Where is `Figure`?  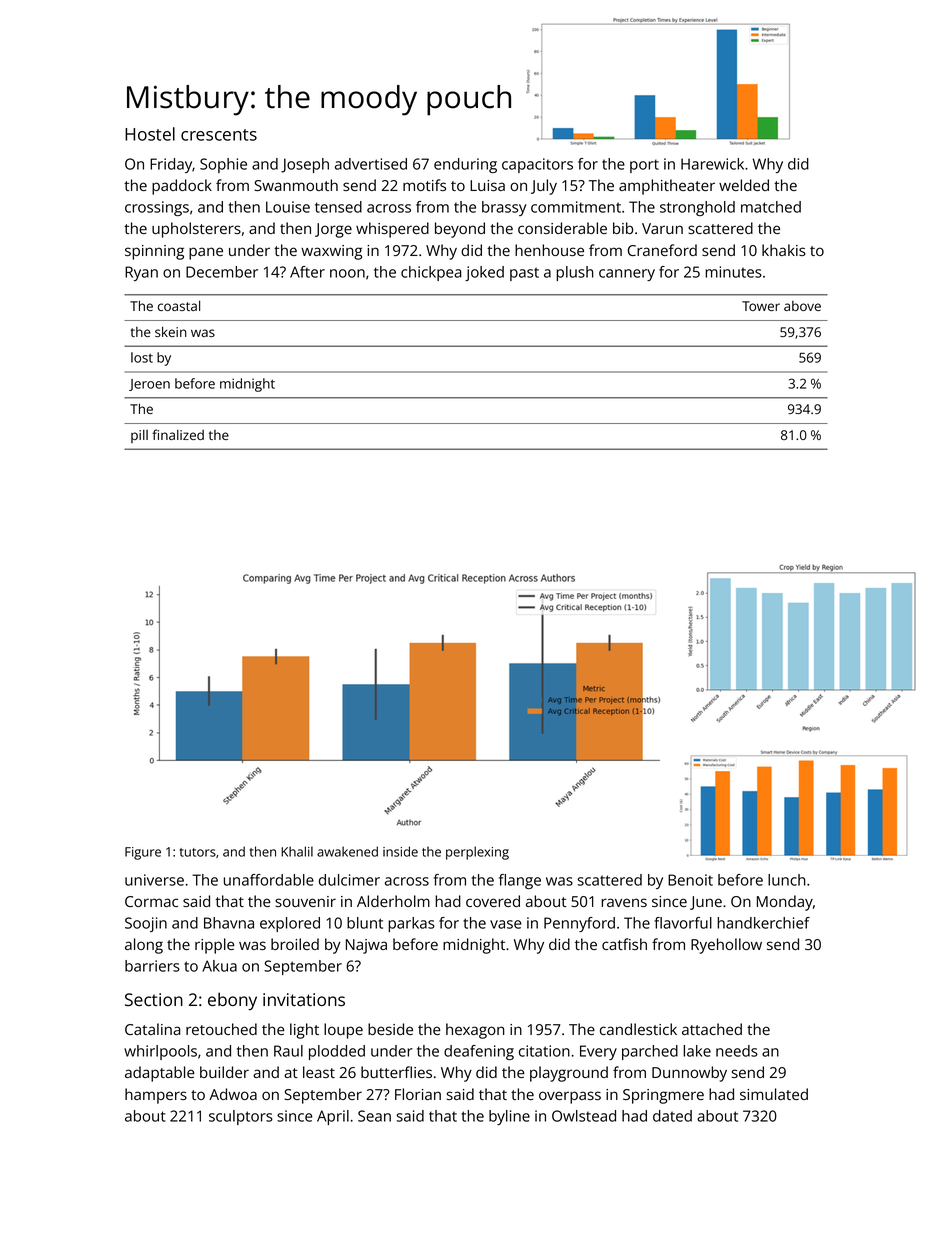
Figure is located at coordinates (143, 853).
